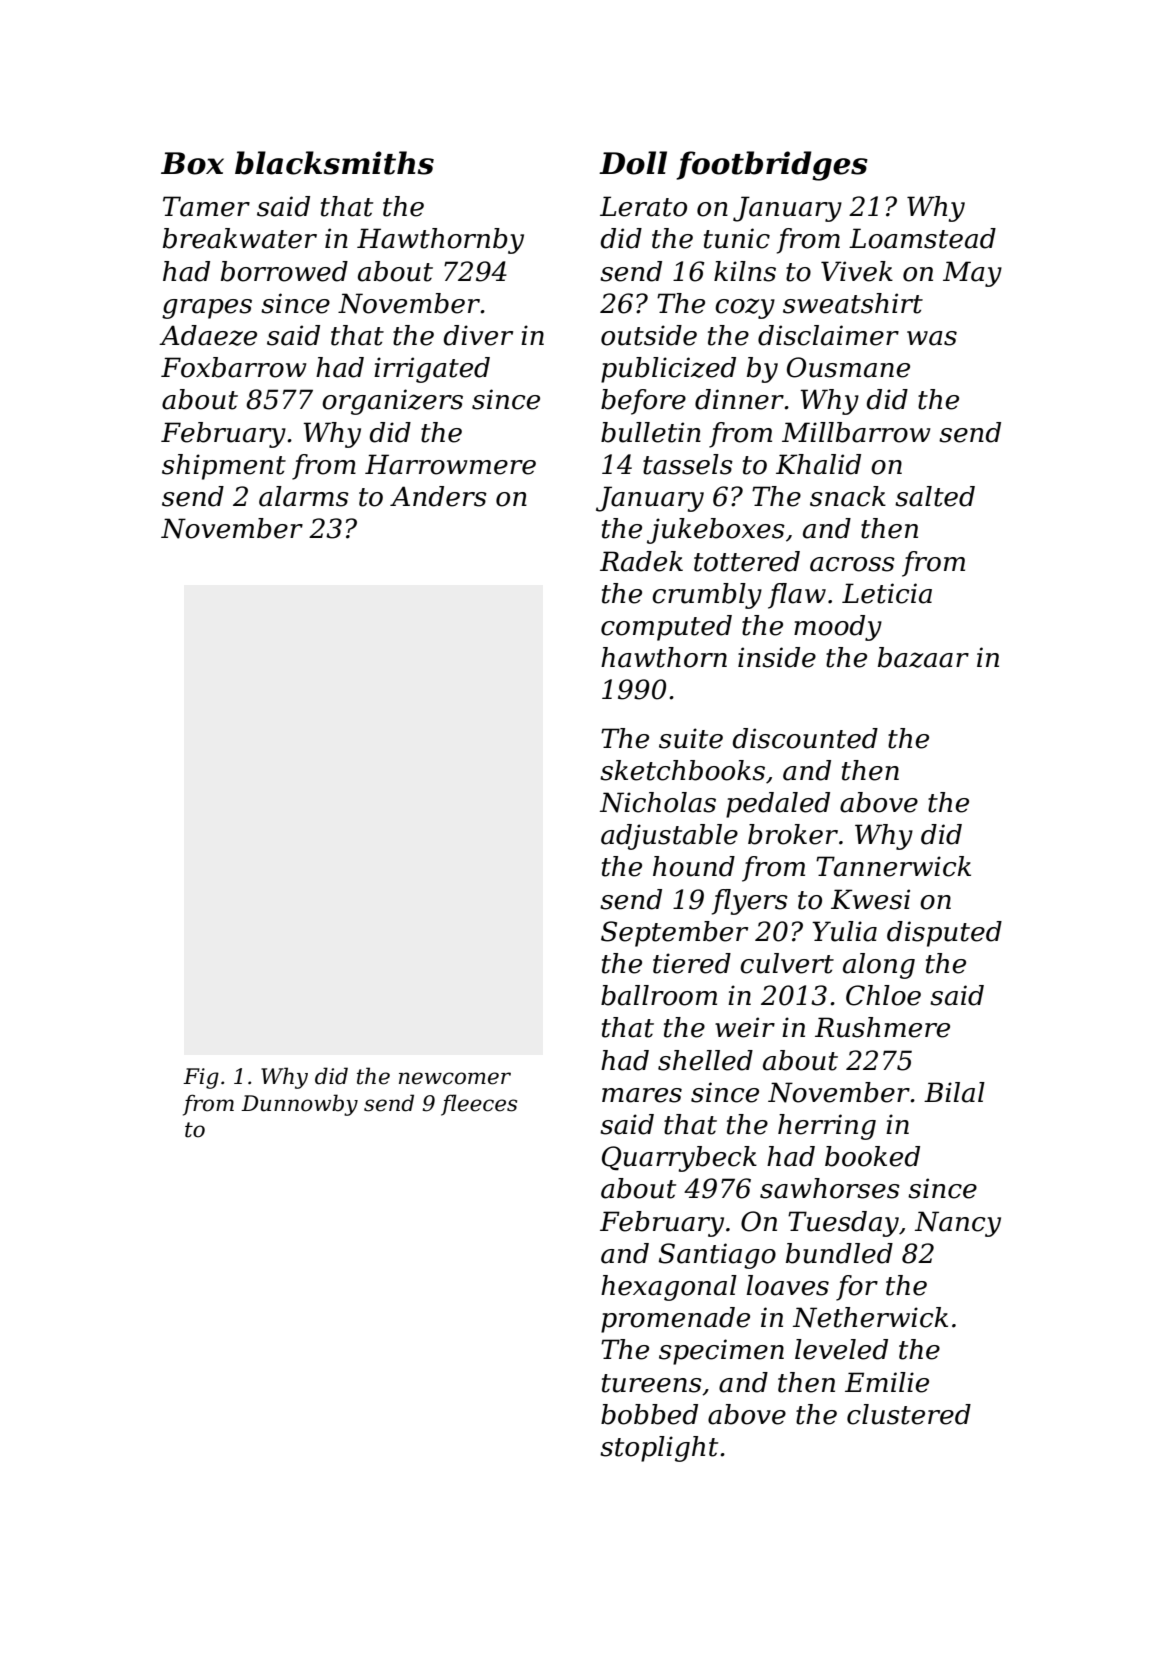  Describe the element at coordinates (224, 467) in the image. I see `shipment` at that location.
